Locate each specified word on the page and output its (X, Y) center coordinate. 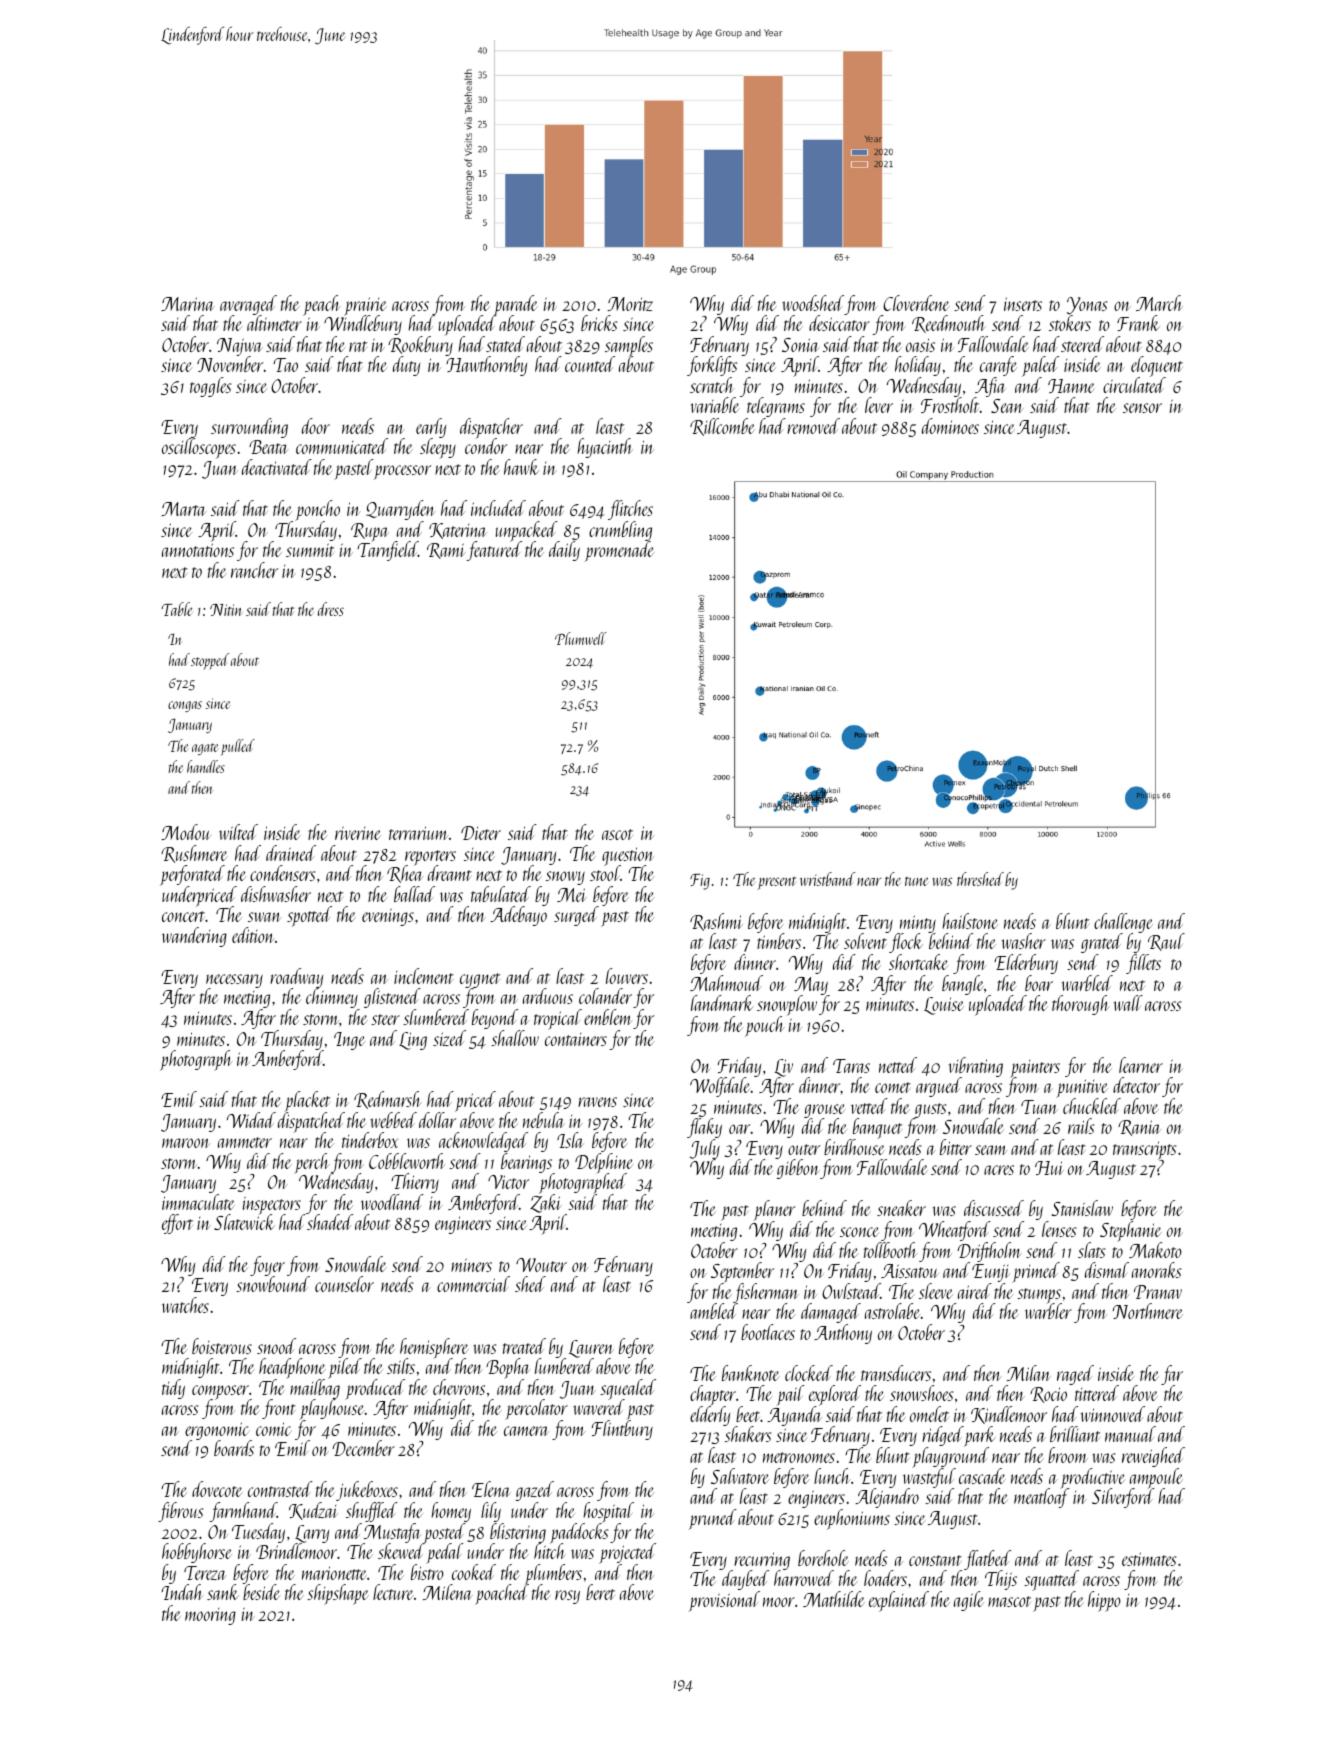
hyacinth (605, 448)
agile (969, 1601)
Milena (448, 1592)
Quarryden (400, 510)
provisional (724, 1601)
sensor (1142, 408)
